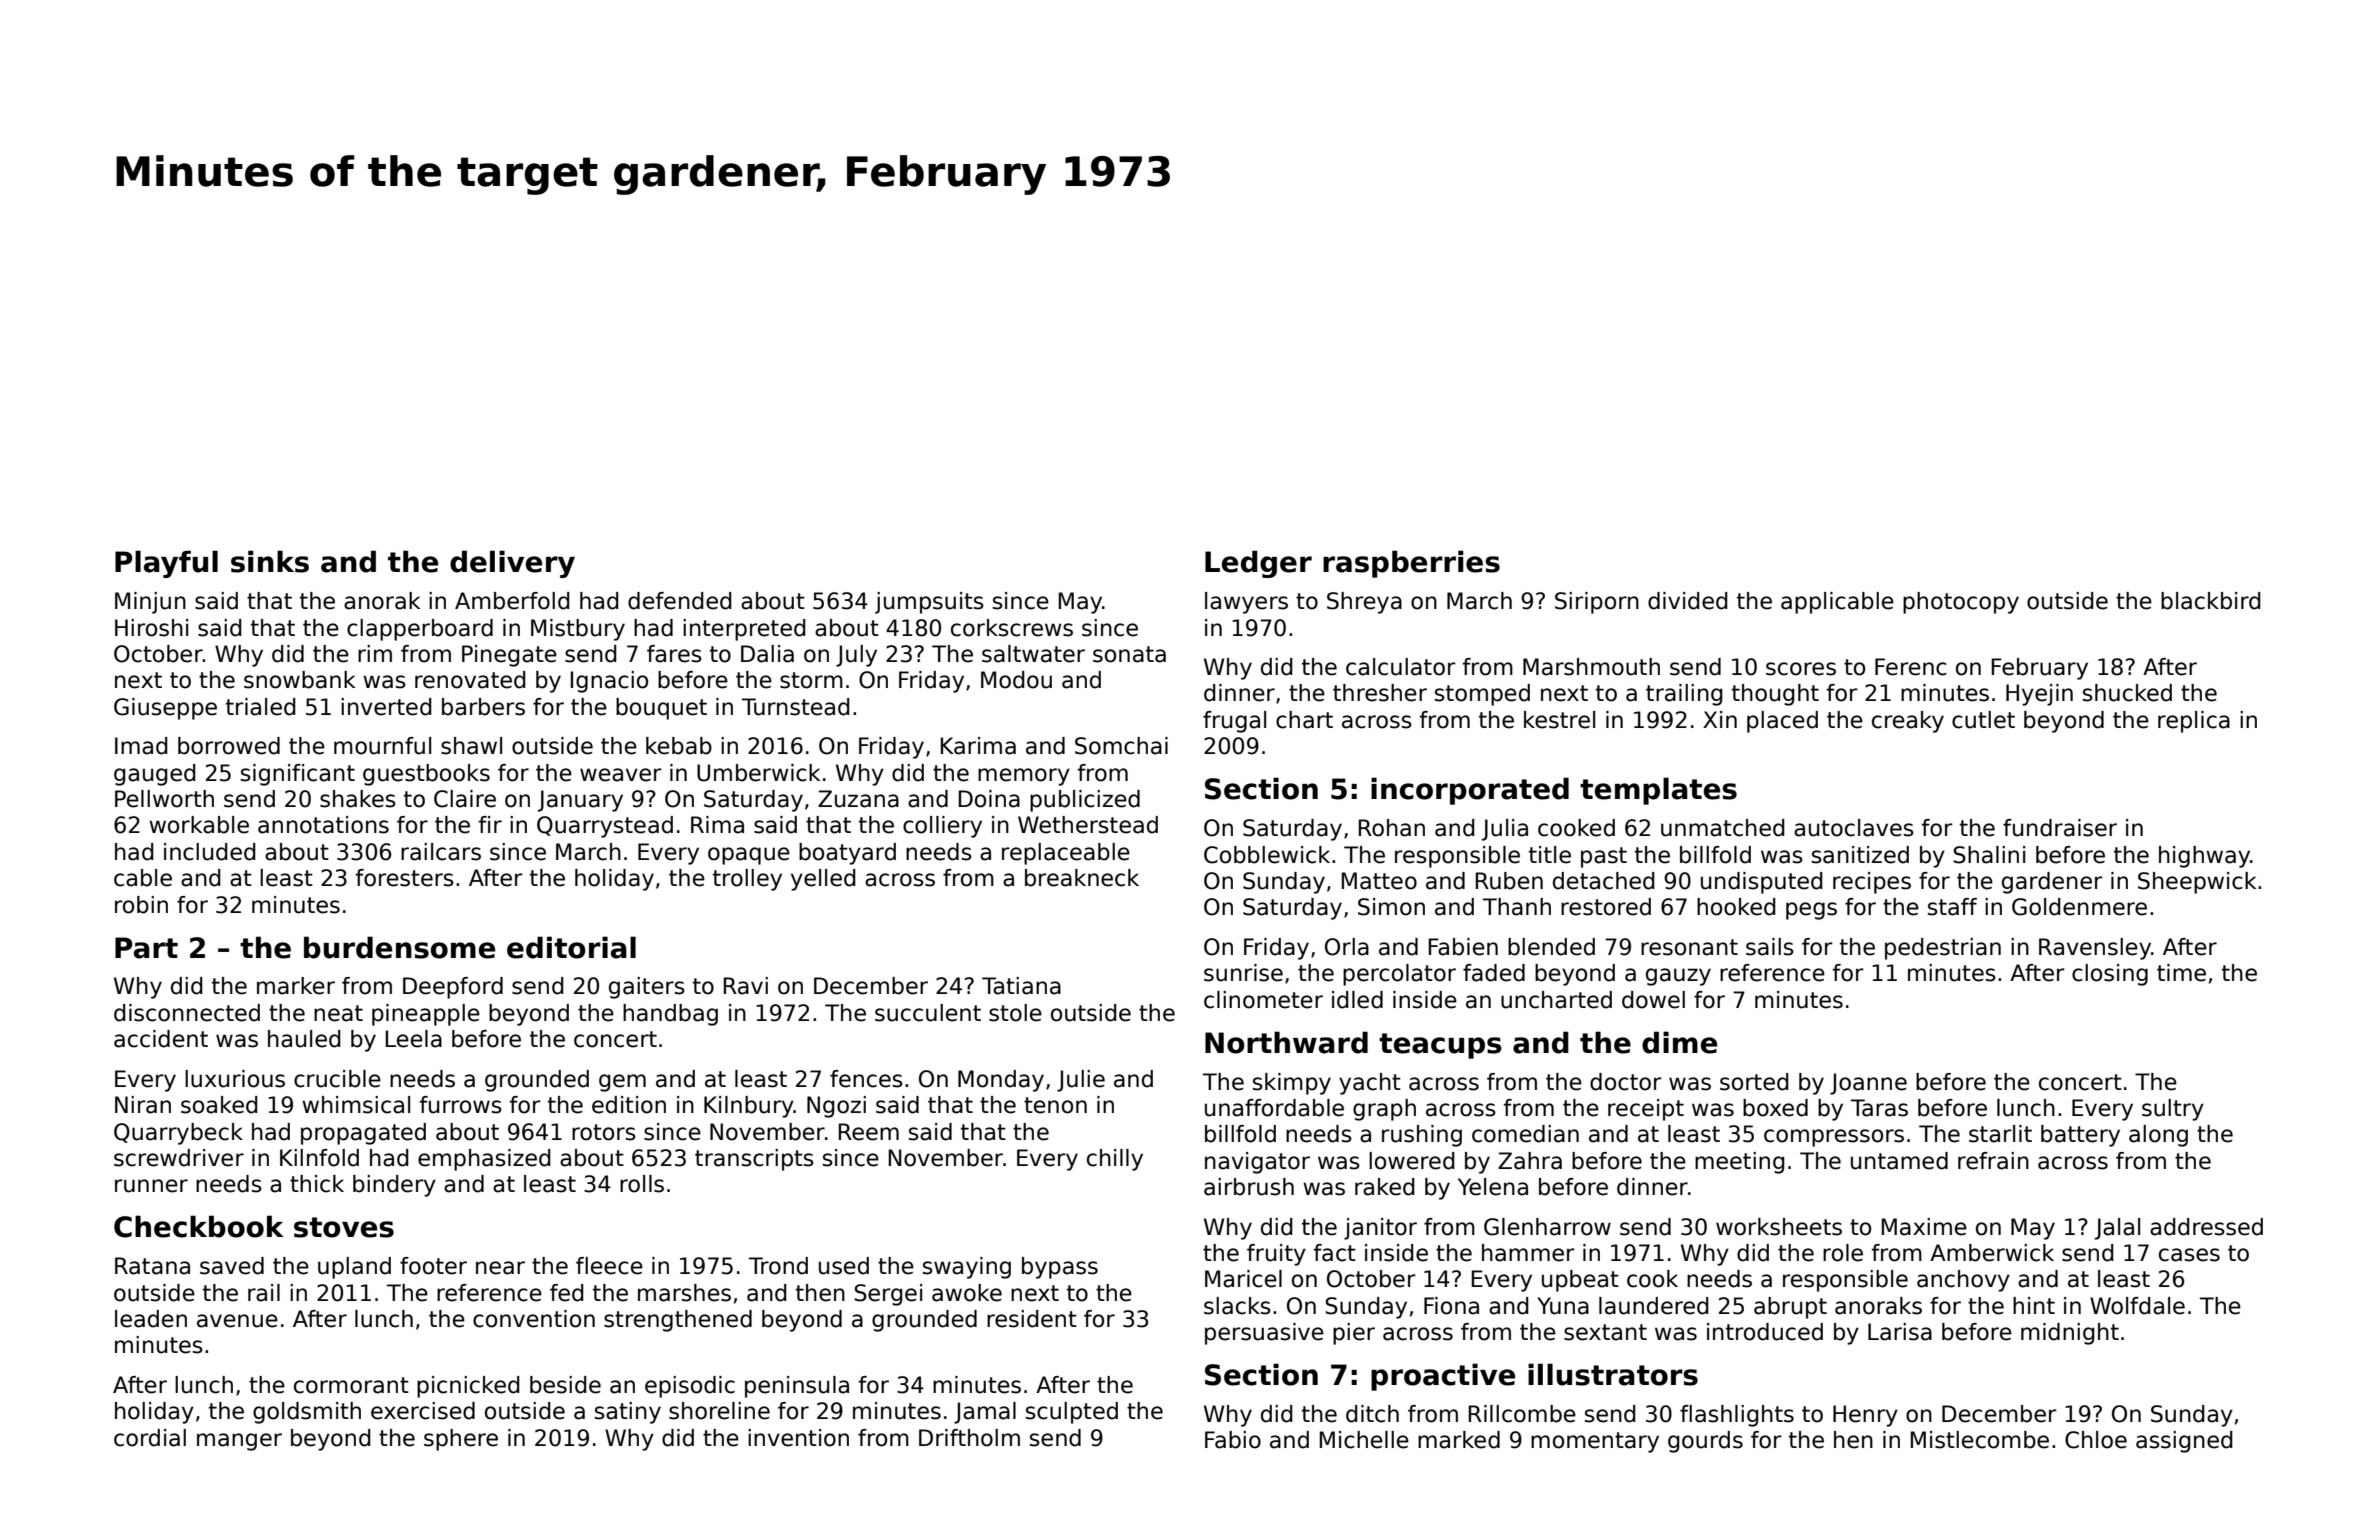  What do you see at coordinates (1775, 695) in the image?
I see `thought` at bounding box center [1775, 695].
